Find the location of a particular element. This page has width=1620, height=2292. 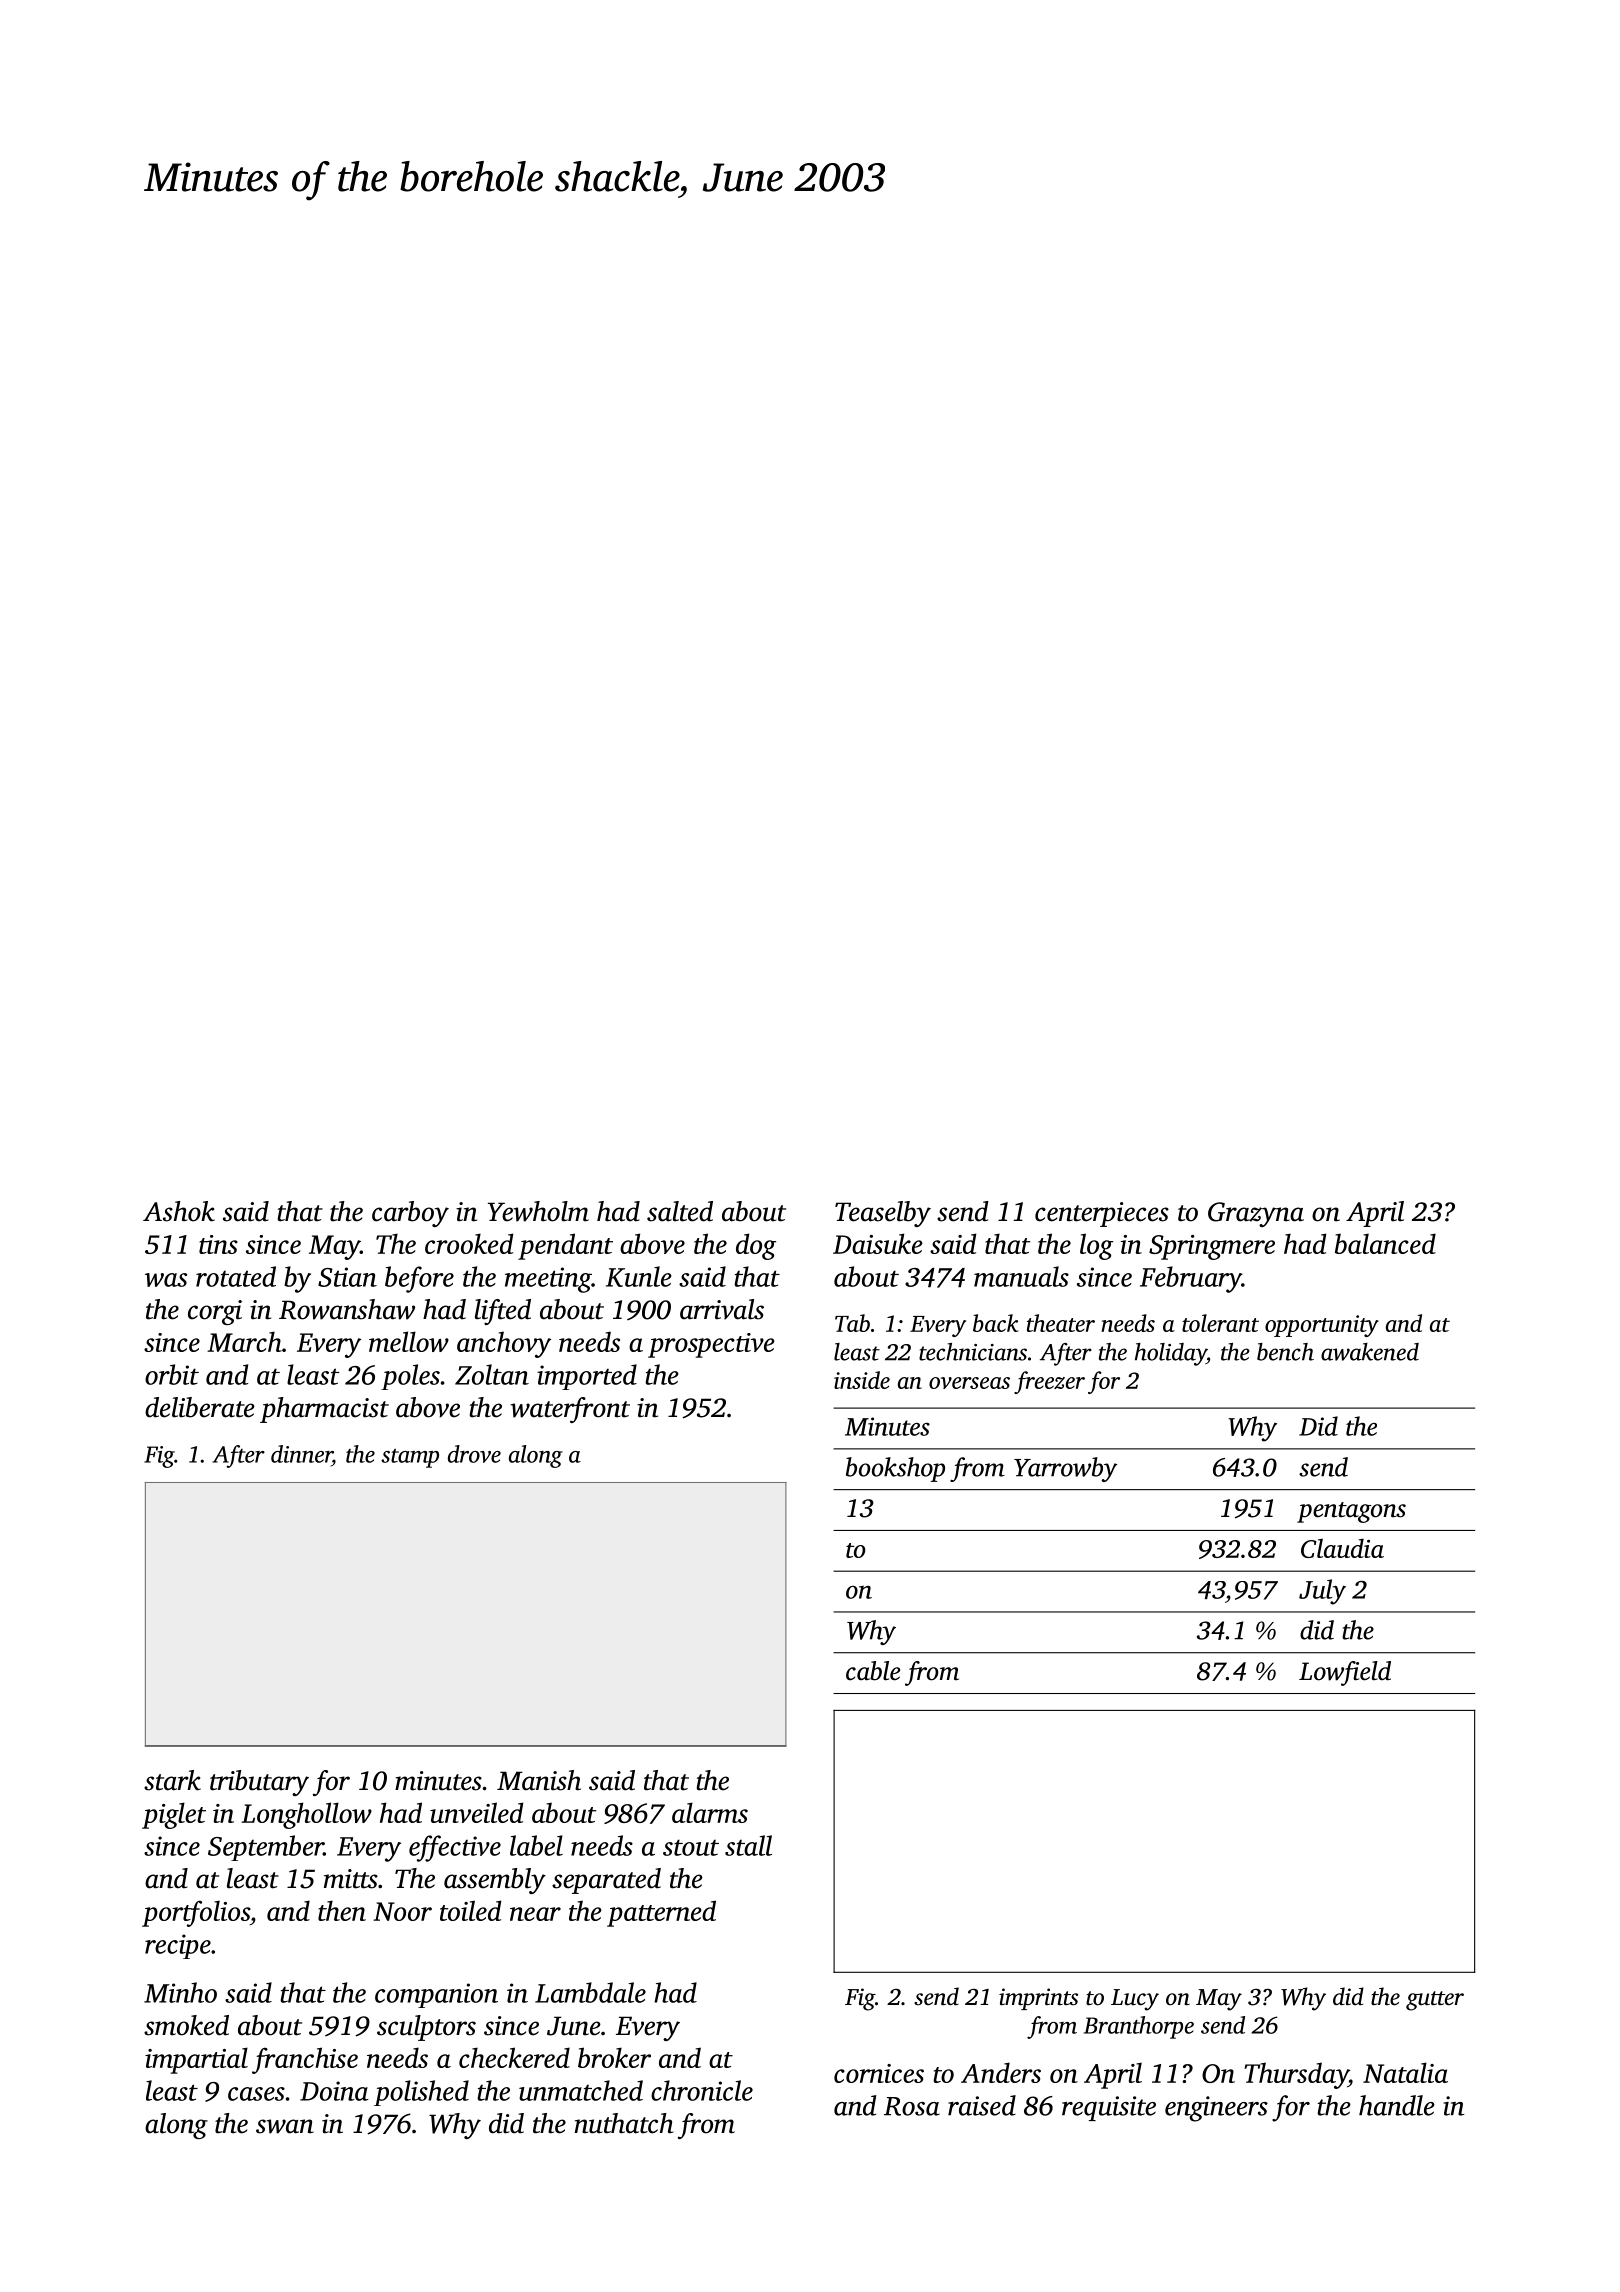

balanced is located at coordinates (1385, 1243).
